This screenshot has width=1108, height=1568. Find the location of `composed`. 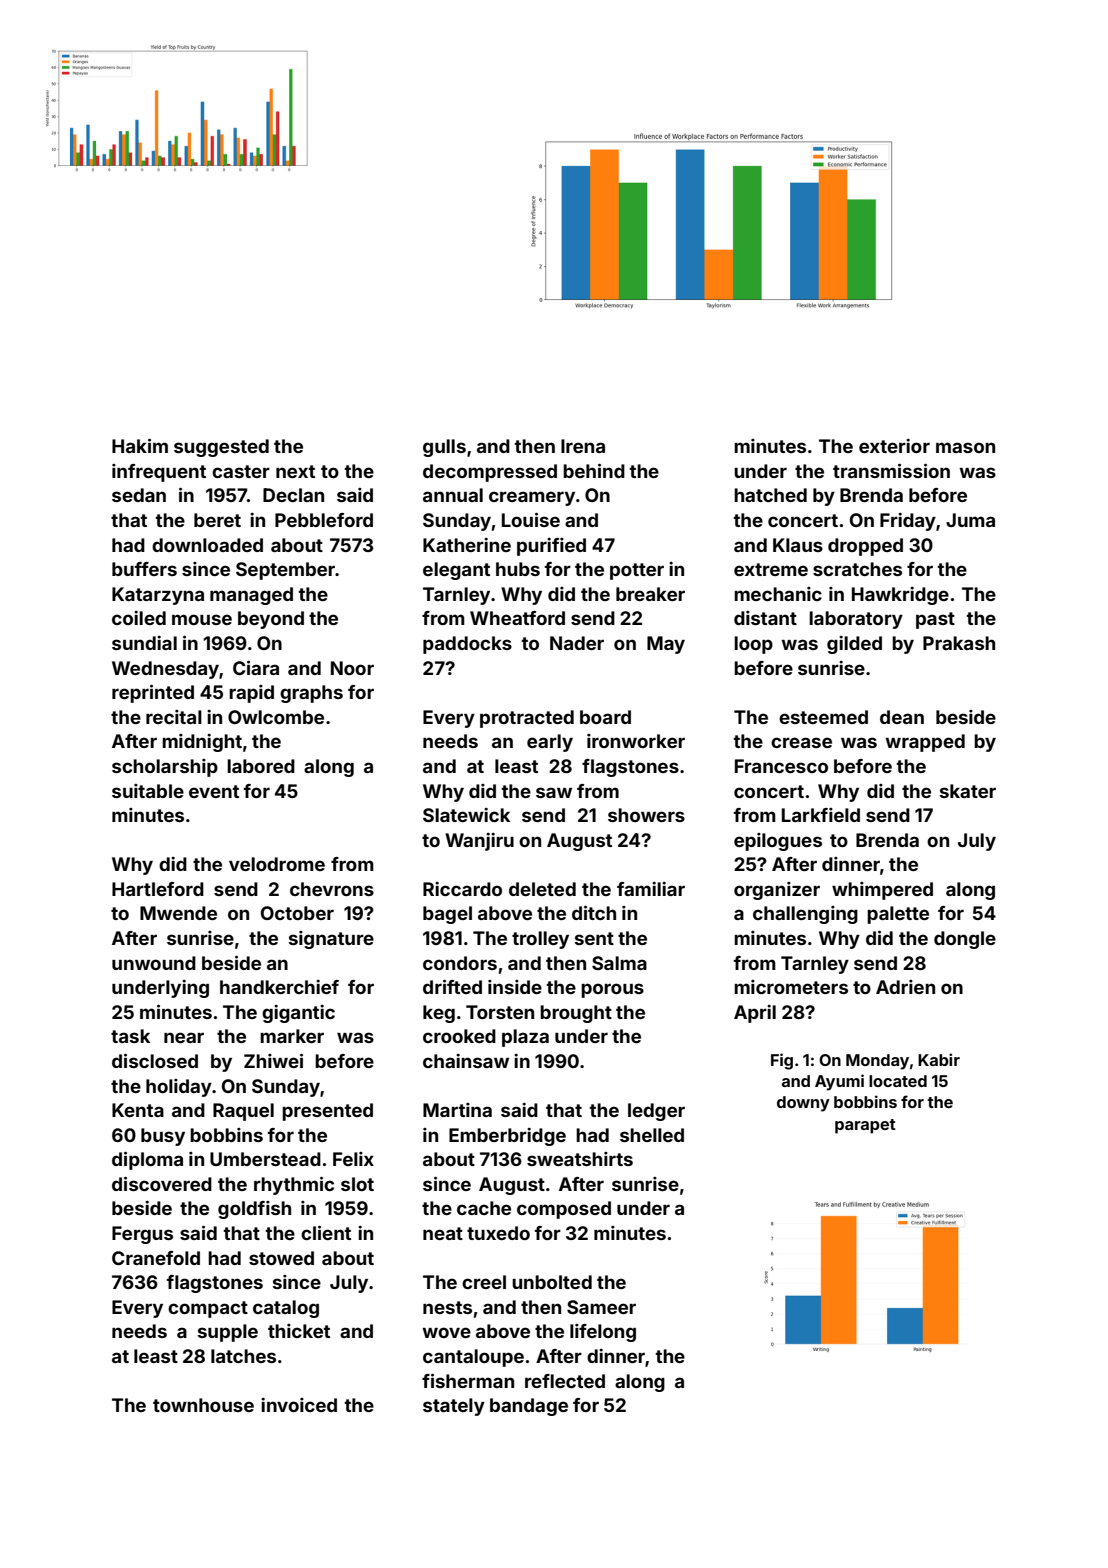

composed is located at coordinates (564, 1210).
